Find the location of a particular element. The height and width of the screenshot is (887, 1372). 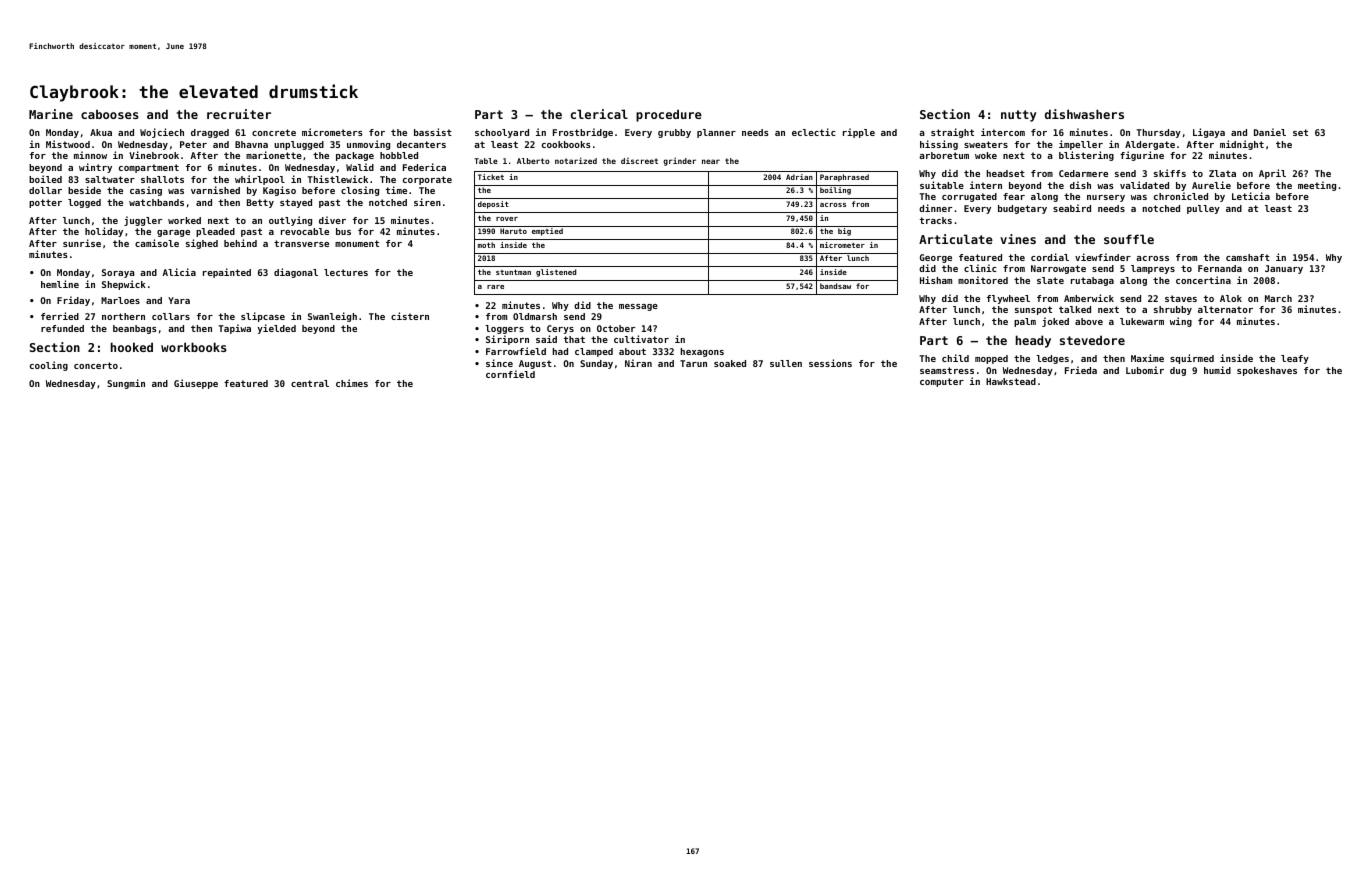

Friday is located at coordinates (73, 301).
